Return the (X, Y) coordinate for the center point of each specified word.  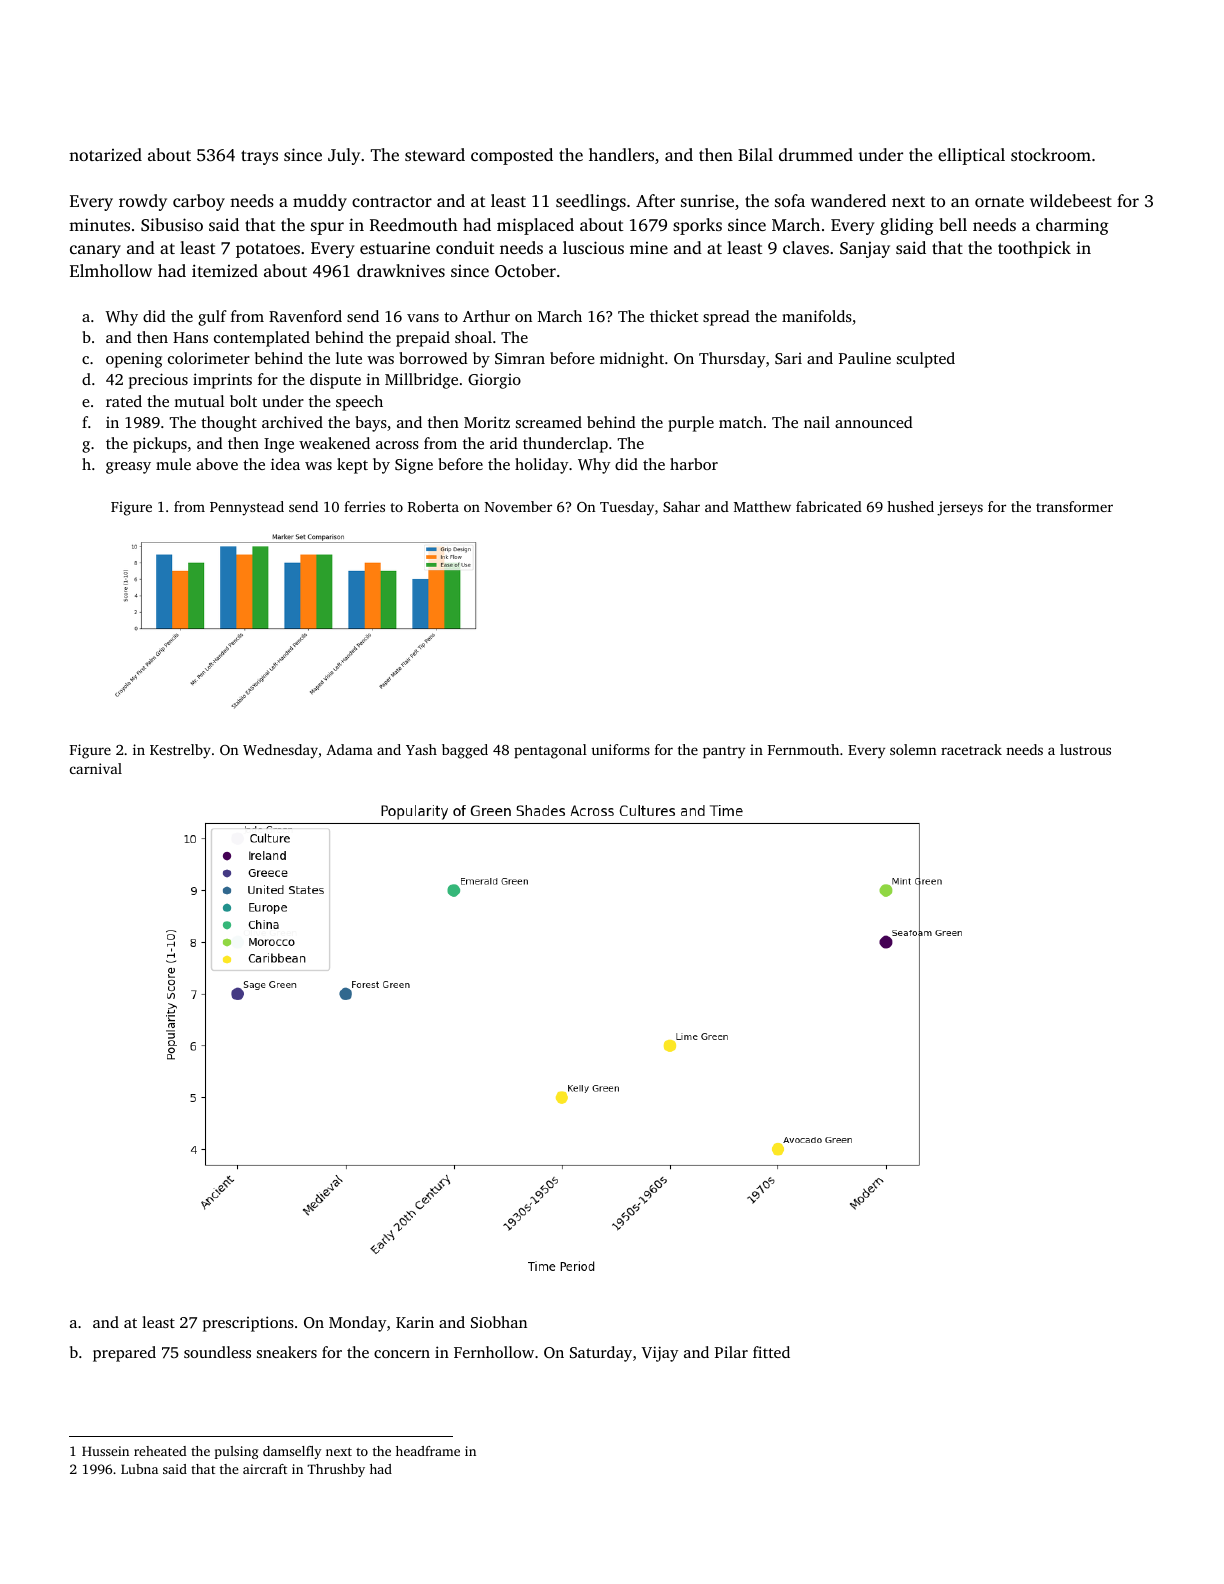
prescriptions (248, 1324)
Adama (349, 749)
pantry (724, 752)
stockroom (1051, 154)
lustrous (1085, 749)
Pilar (731, 1352)
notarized (105, 154)
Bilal (755, 154)
